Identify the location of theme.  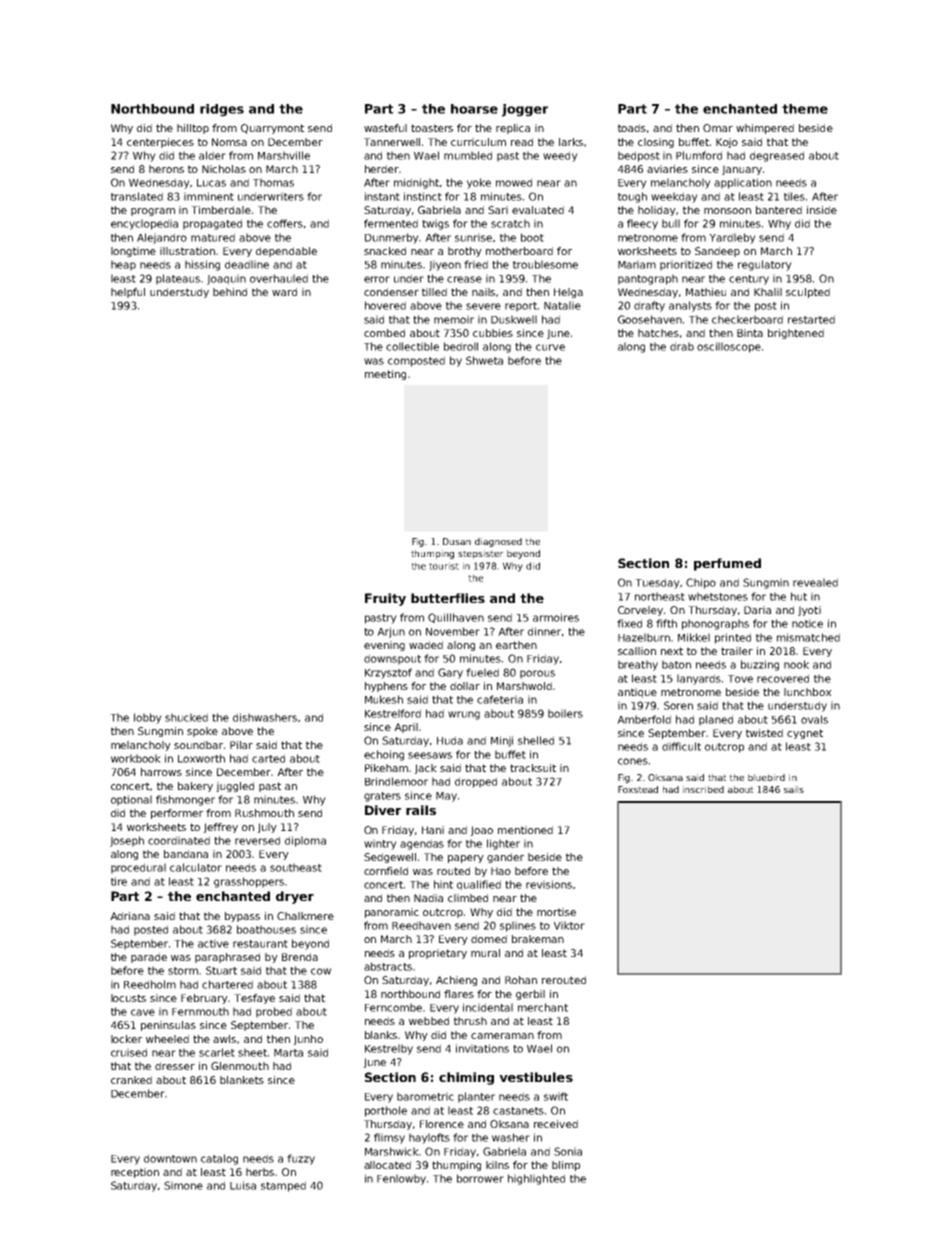
(805, 109).
